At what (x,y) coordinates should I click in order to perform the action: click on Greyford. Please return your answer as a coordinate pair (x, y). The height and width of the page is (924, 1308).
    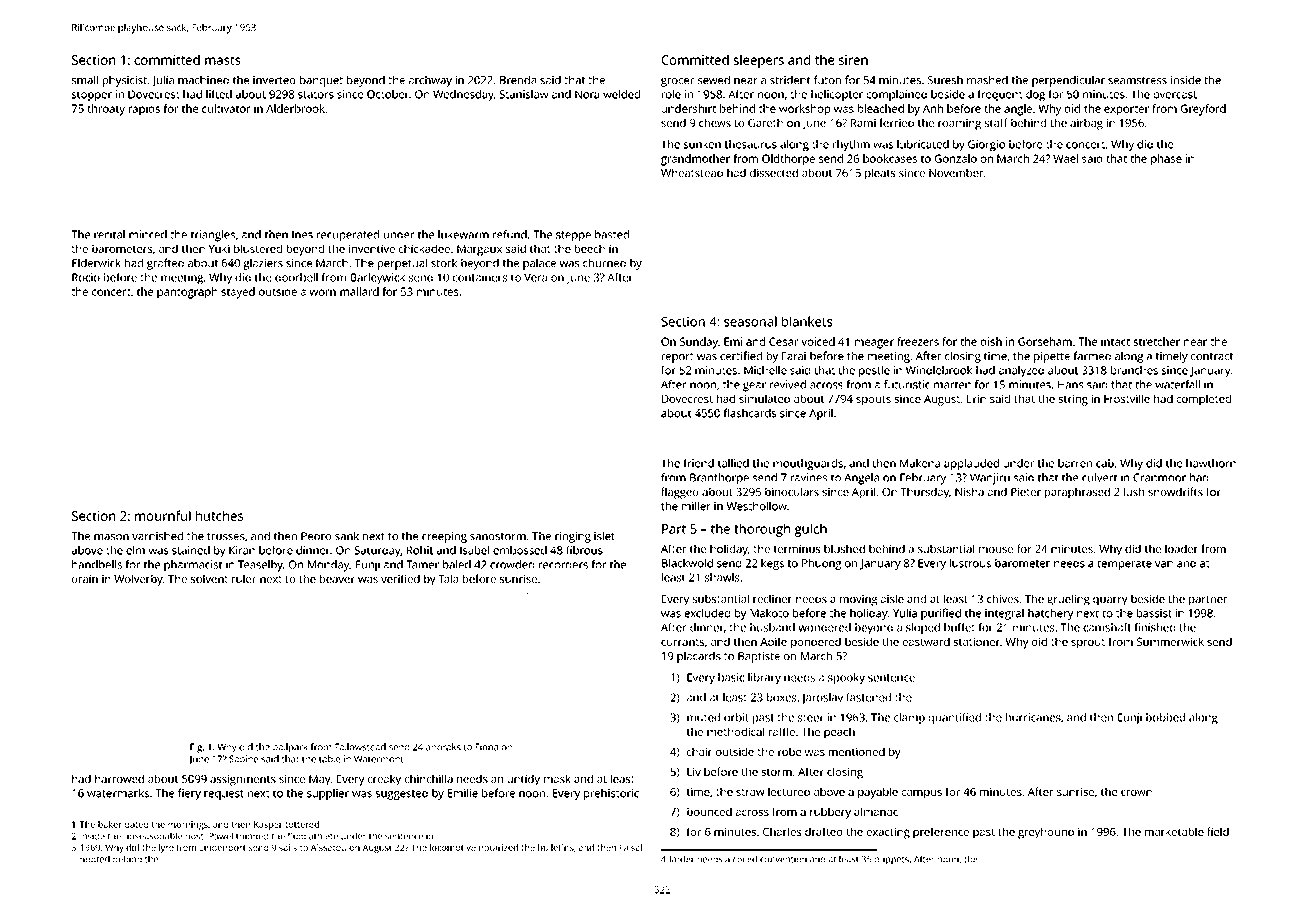
    Looking at the image, I should click on (1203, 110).
